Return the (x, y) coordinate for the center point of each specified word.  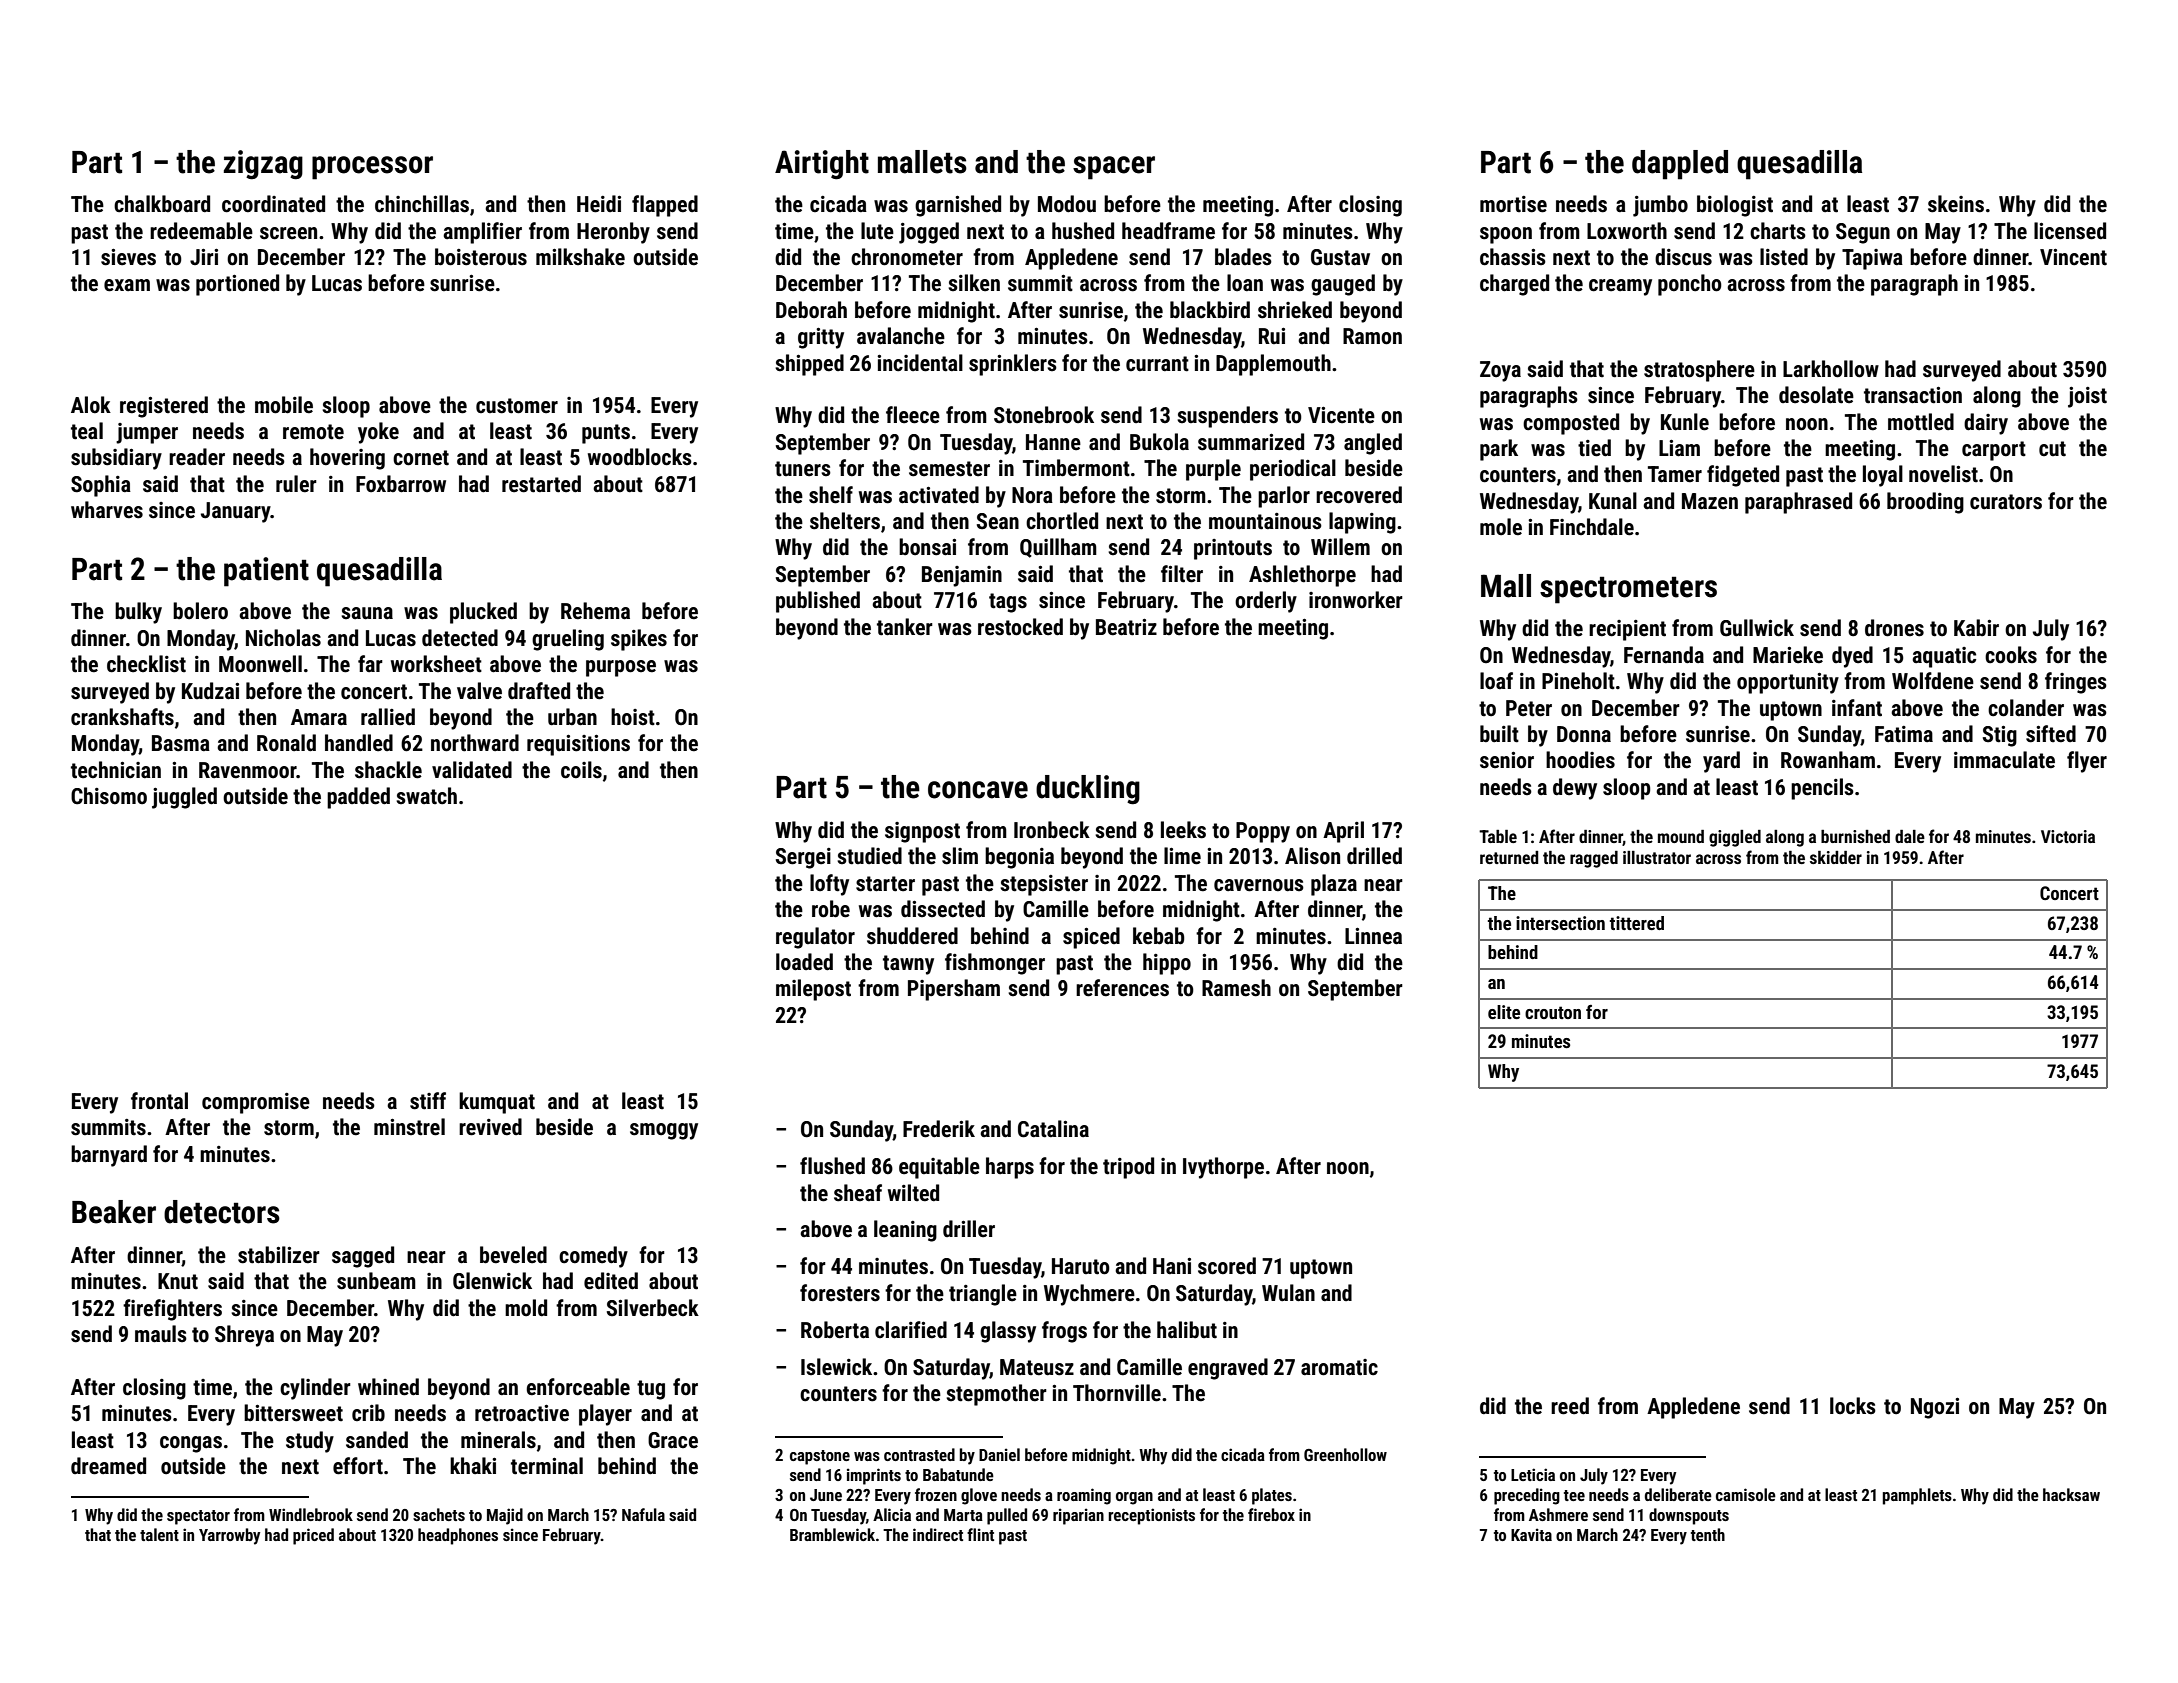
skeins (1956, 204)
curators (2006, 502)
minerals (498, 1440)
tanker (905, 627)
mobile (284, 405)
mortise (1513, 204)
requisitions (578, 745)
